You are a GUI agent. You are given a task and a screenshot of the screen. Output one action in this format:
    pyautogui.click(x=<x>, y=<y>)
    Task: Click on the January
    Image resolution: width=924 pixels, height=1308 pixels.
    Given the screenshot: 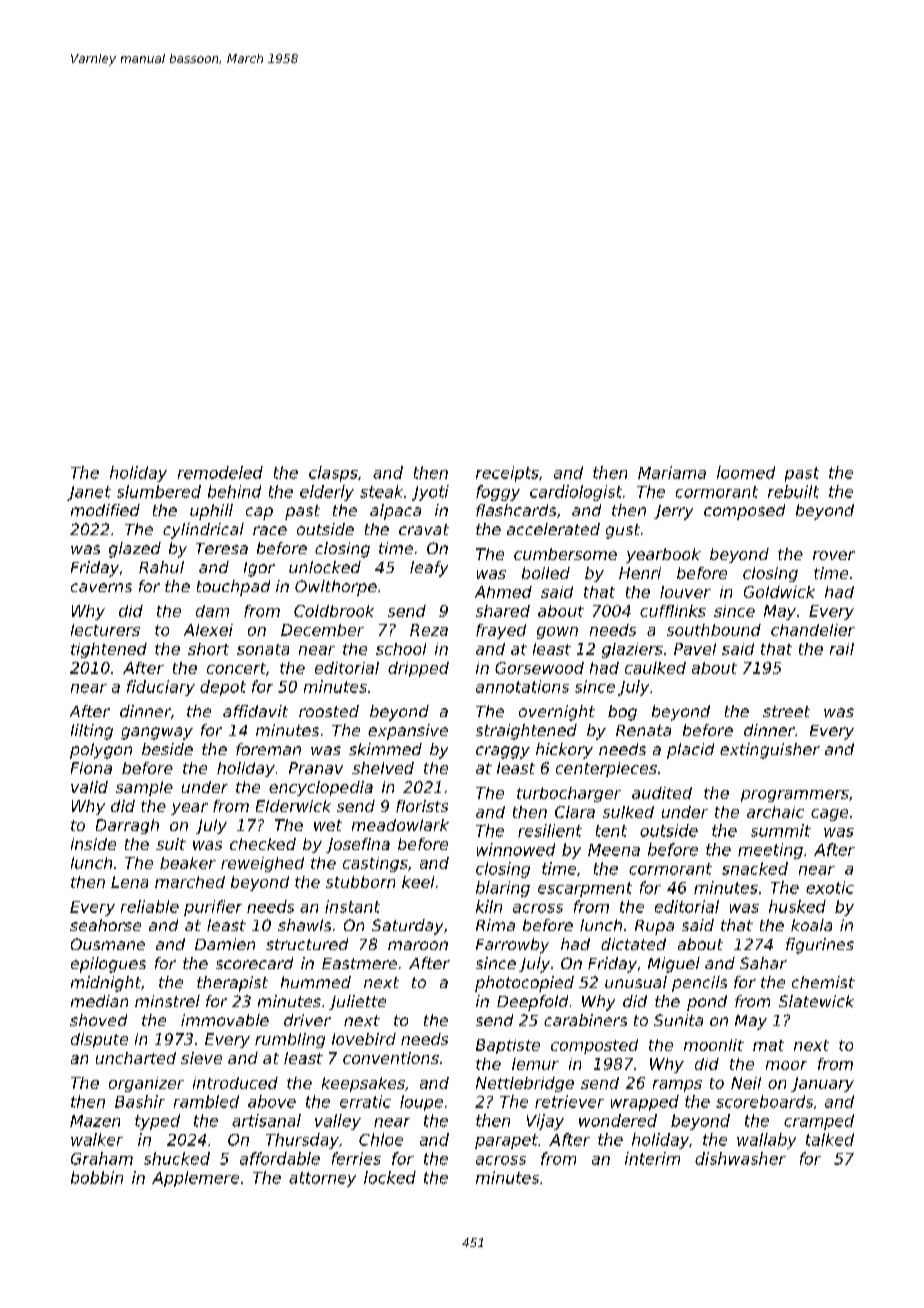 What is the action you would take?
    pyautogui.click(x=822, y=1084)
